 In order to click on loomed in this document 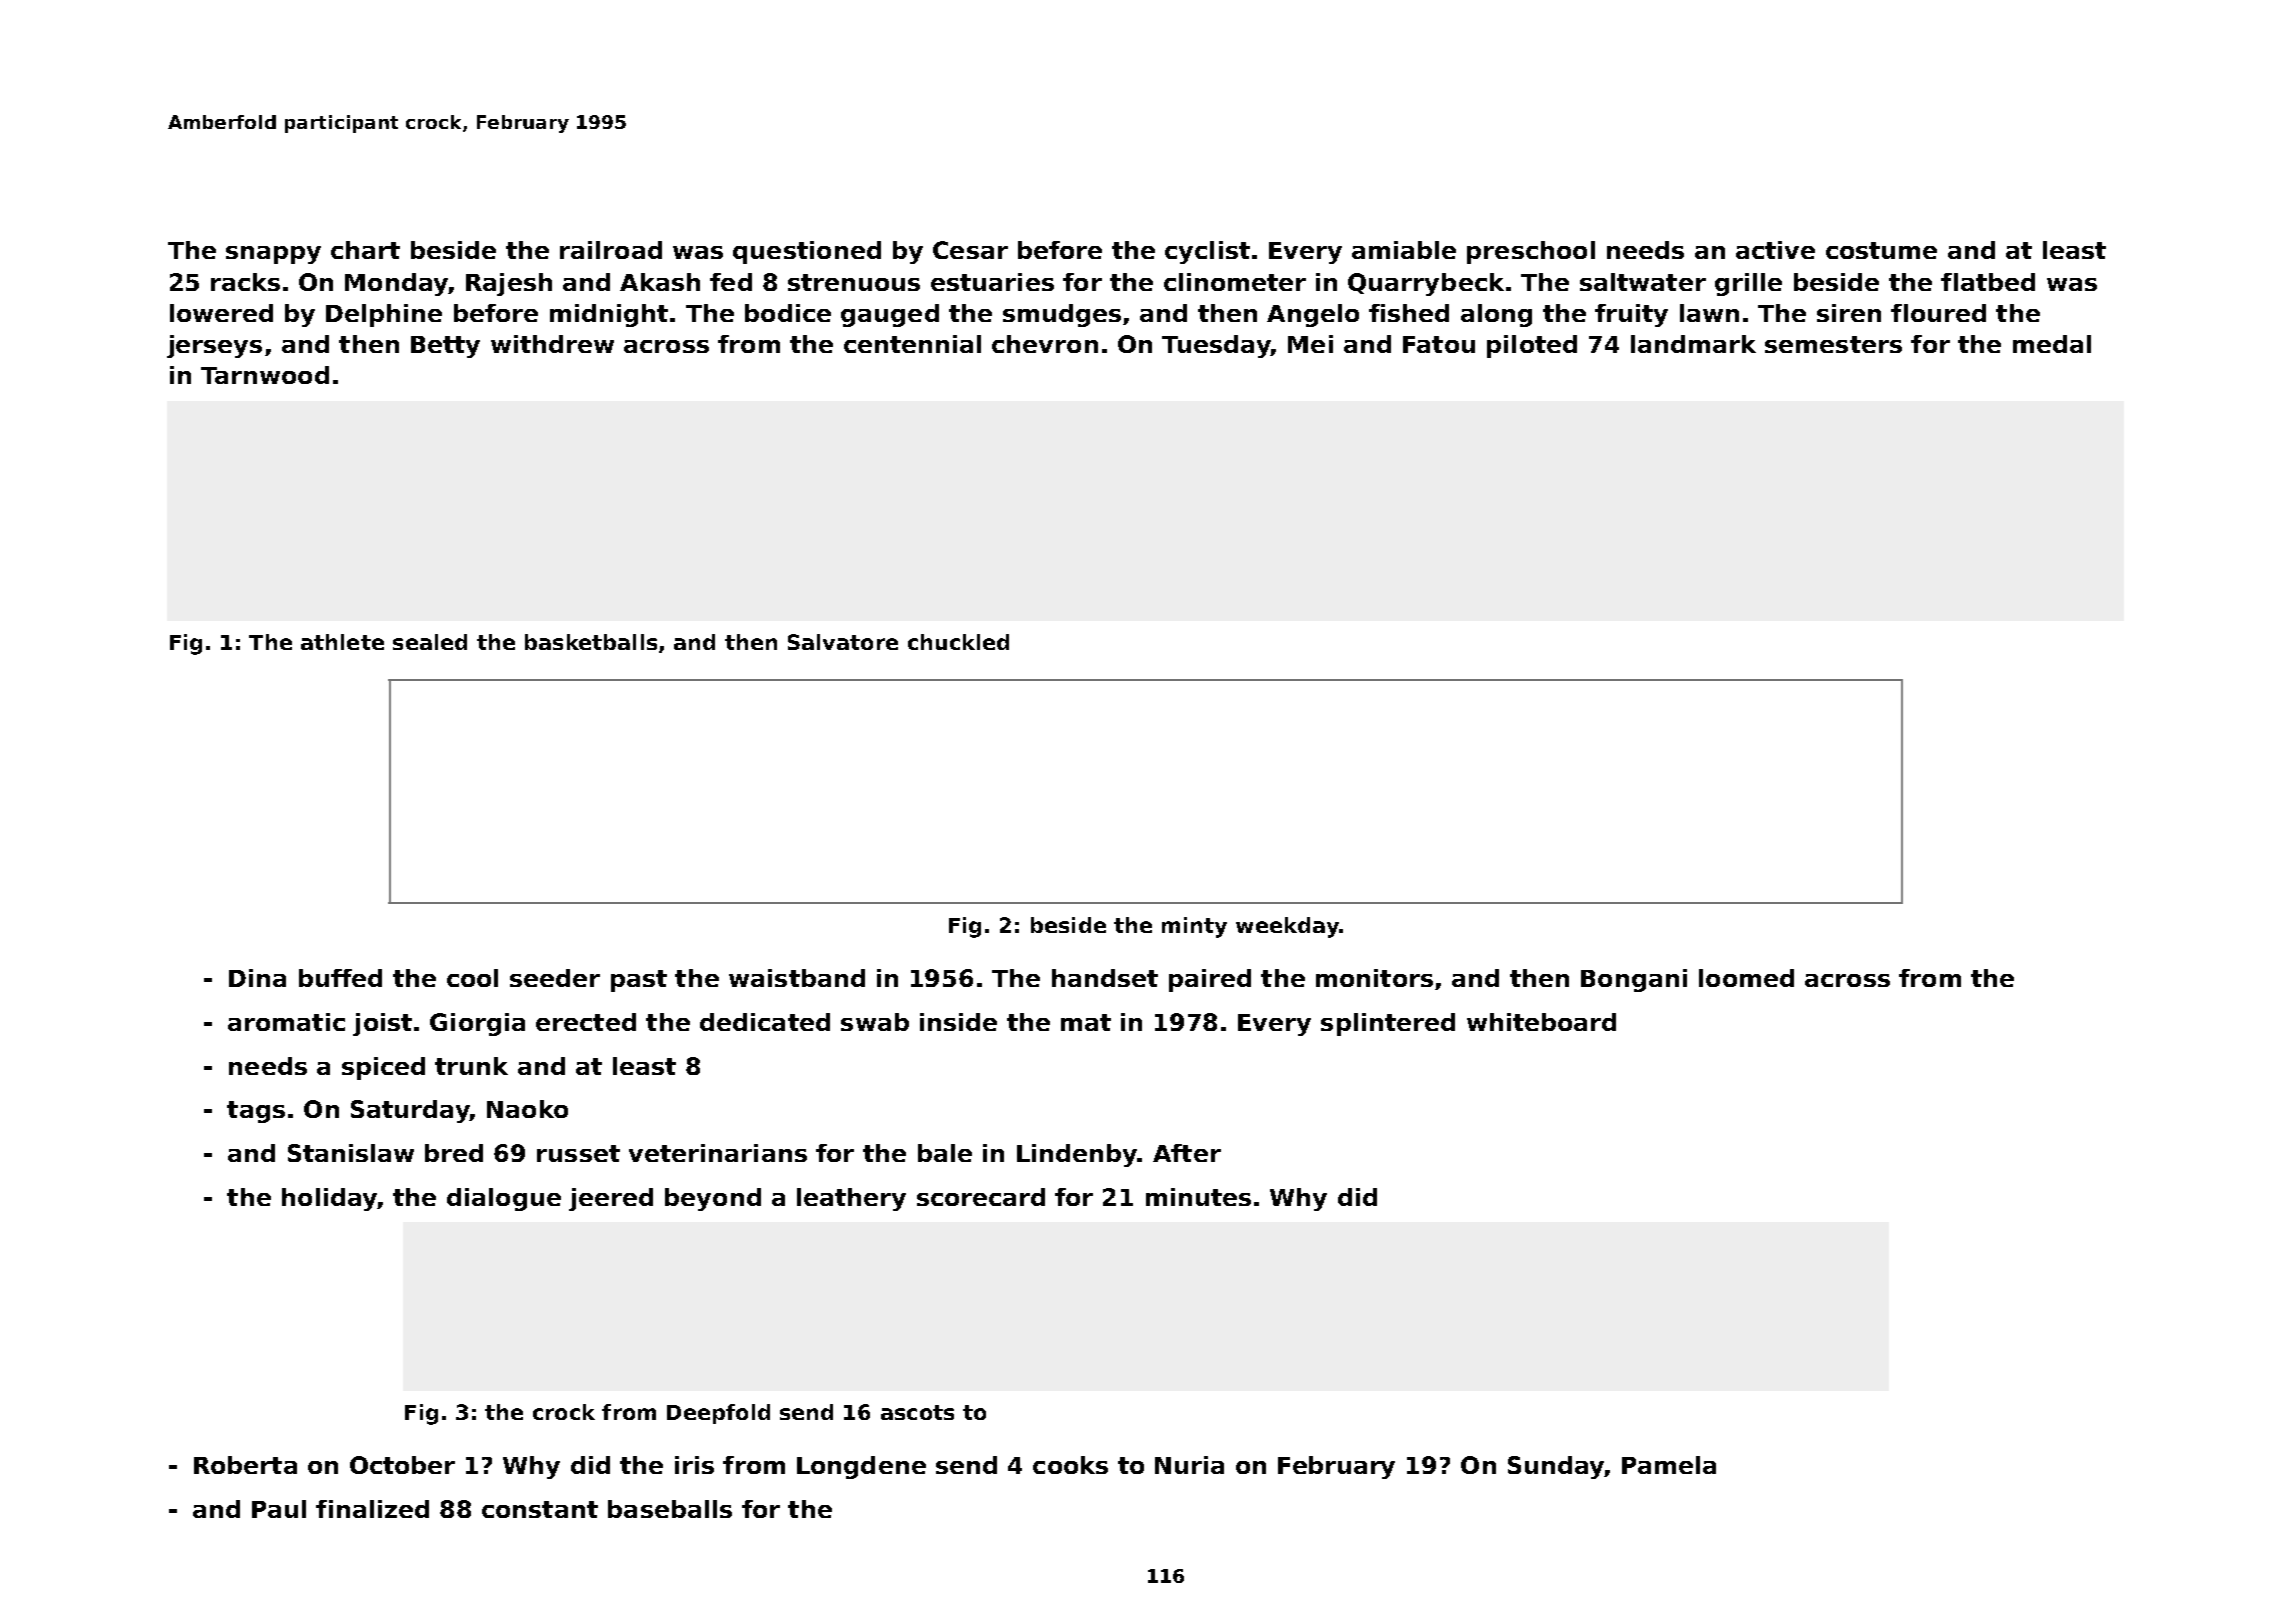, I will do `click(1746, 978)`.
